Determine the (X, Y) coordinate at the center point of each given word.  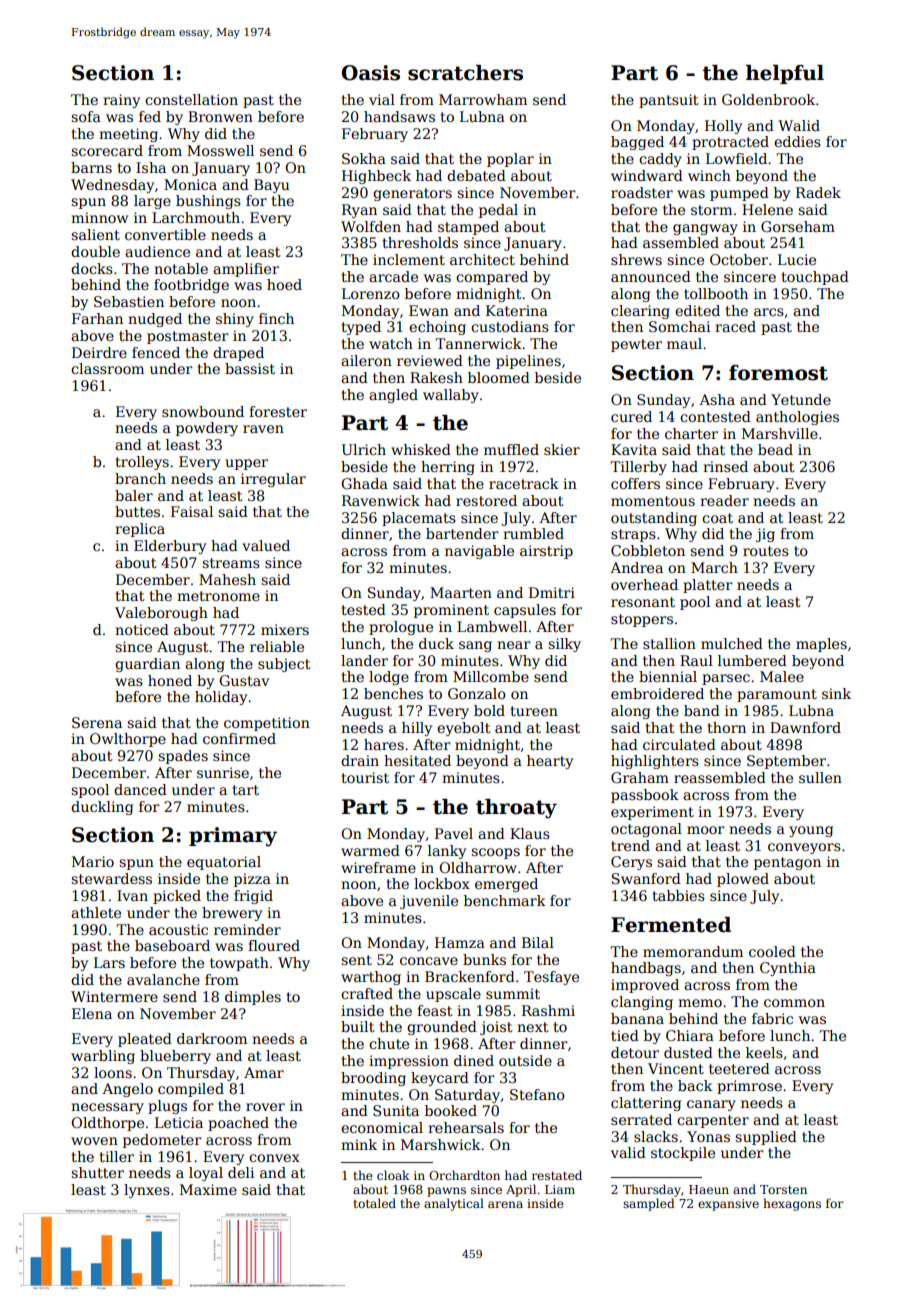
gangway (705, 229)
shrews (636, 259)
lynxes (147, 1191)
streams (231, 563)
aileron (366, 360)
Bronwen (220, 116)
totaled (375, 1203)
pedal (498, 211)
